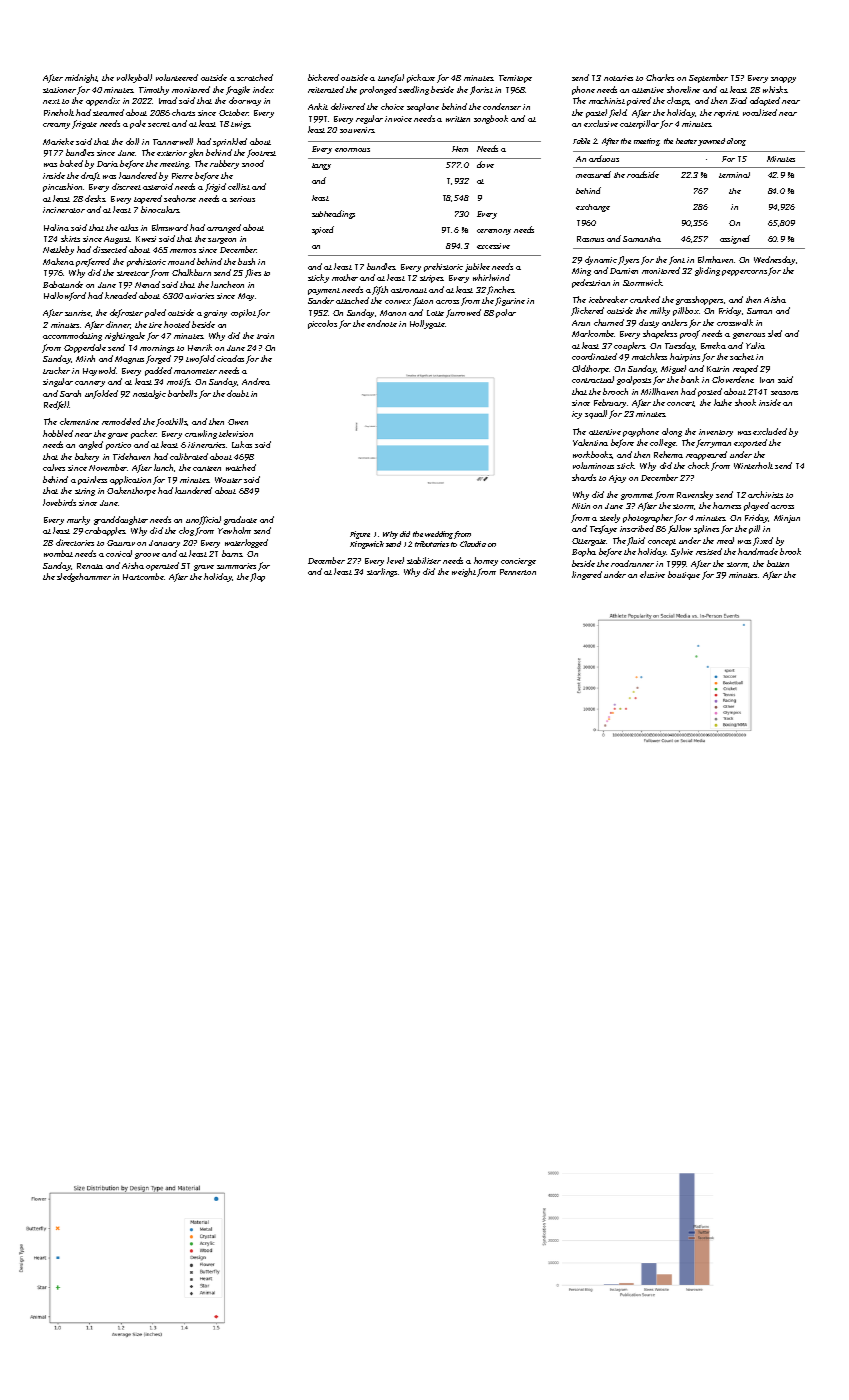 This document has height=1400, width=849. I want to click on wombat, so click(58, 553).
